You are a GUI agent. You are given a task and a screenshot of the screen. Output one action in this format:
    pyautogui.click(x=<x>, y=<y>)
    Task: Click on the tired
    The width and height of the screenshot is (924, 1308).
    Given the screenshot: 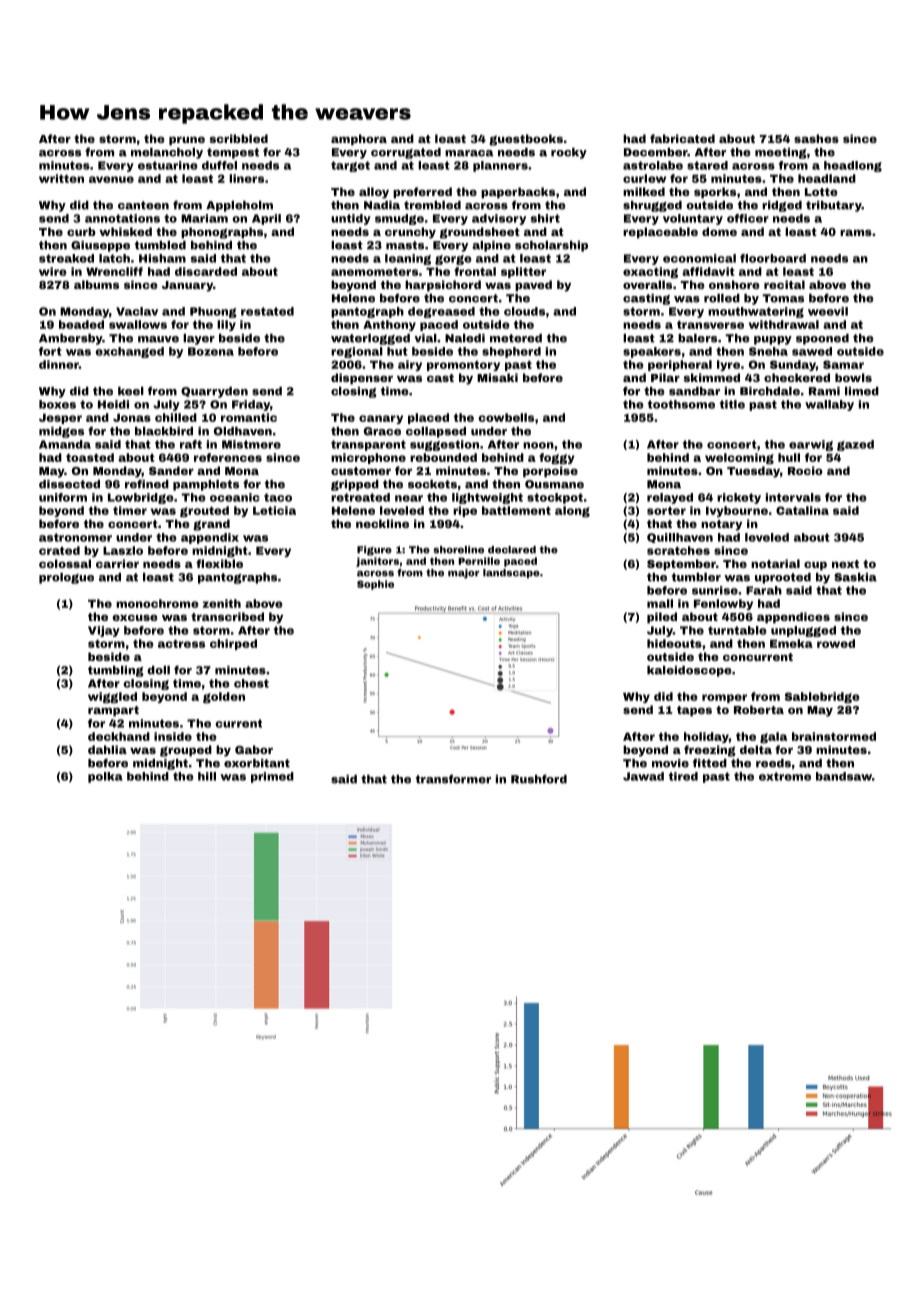 What is the action you would take?
    pyautogui.click(x=683, y=776)
